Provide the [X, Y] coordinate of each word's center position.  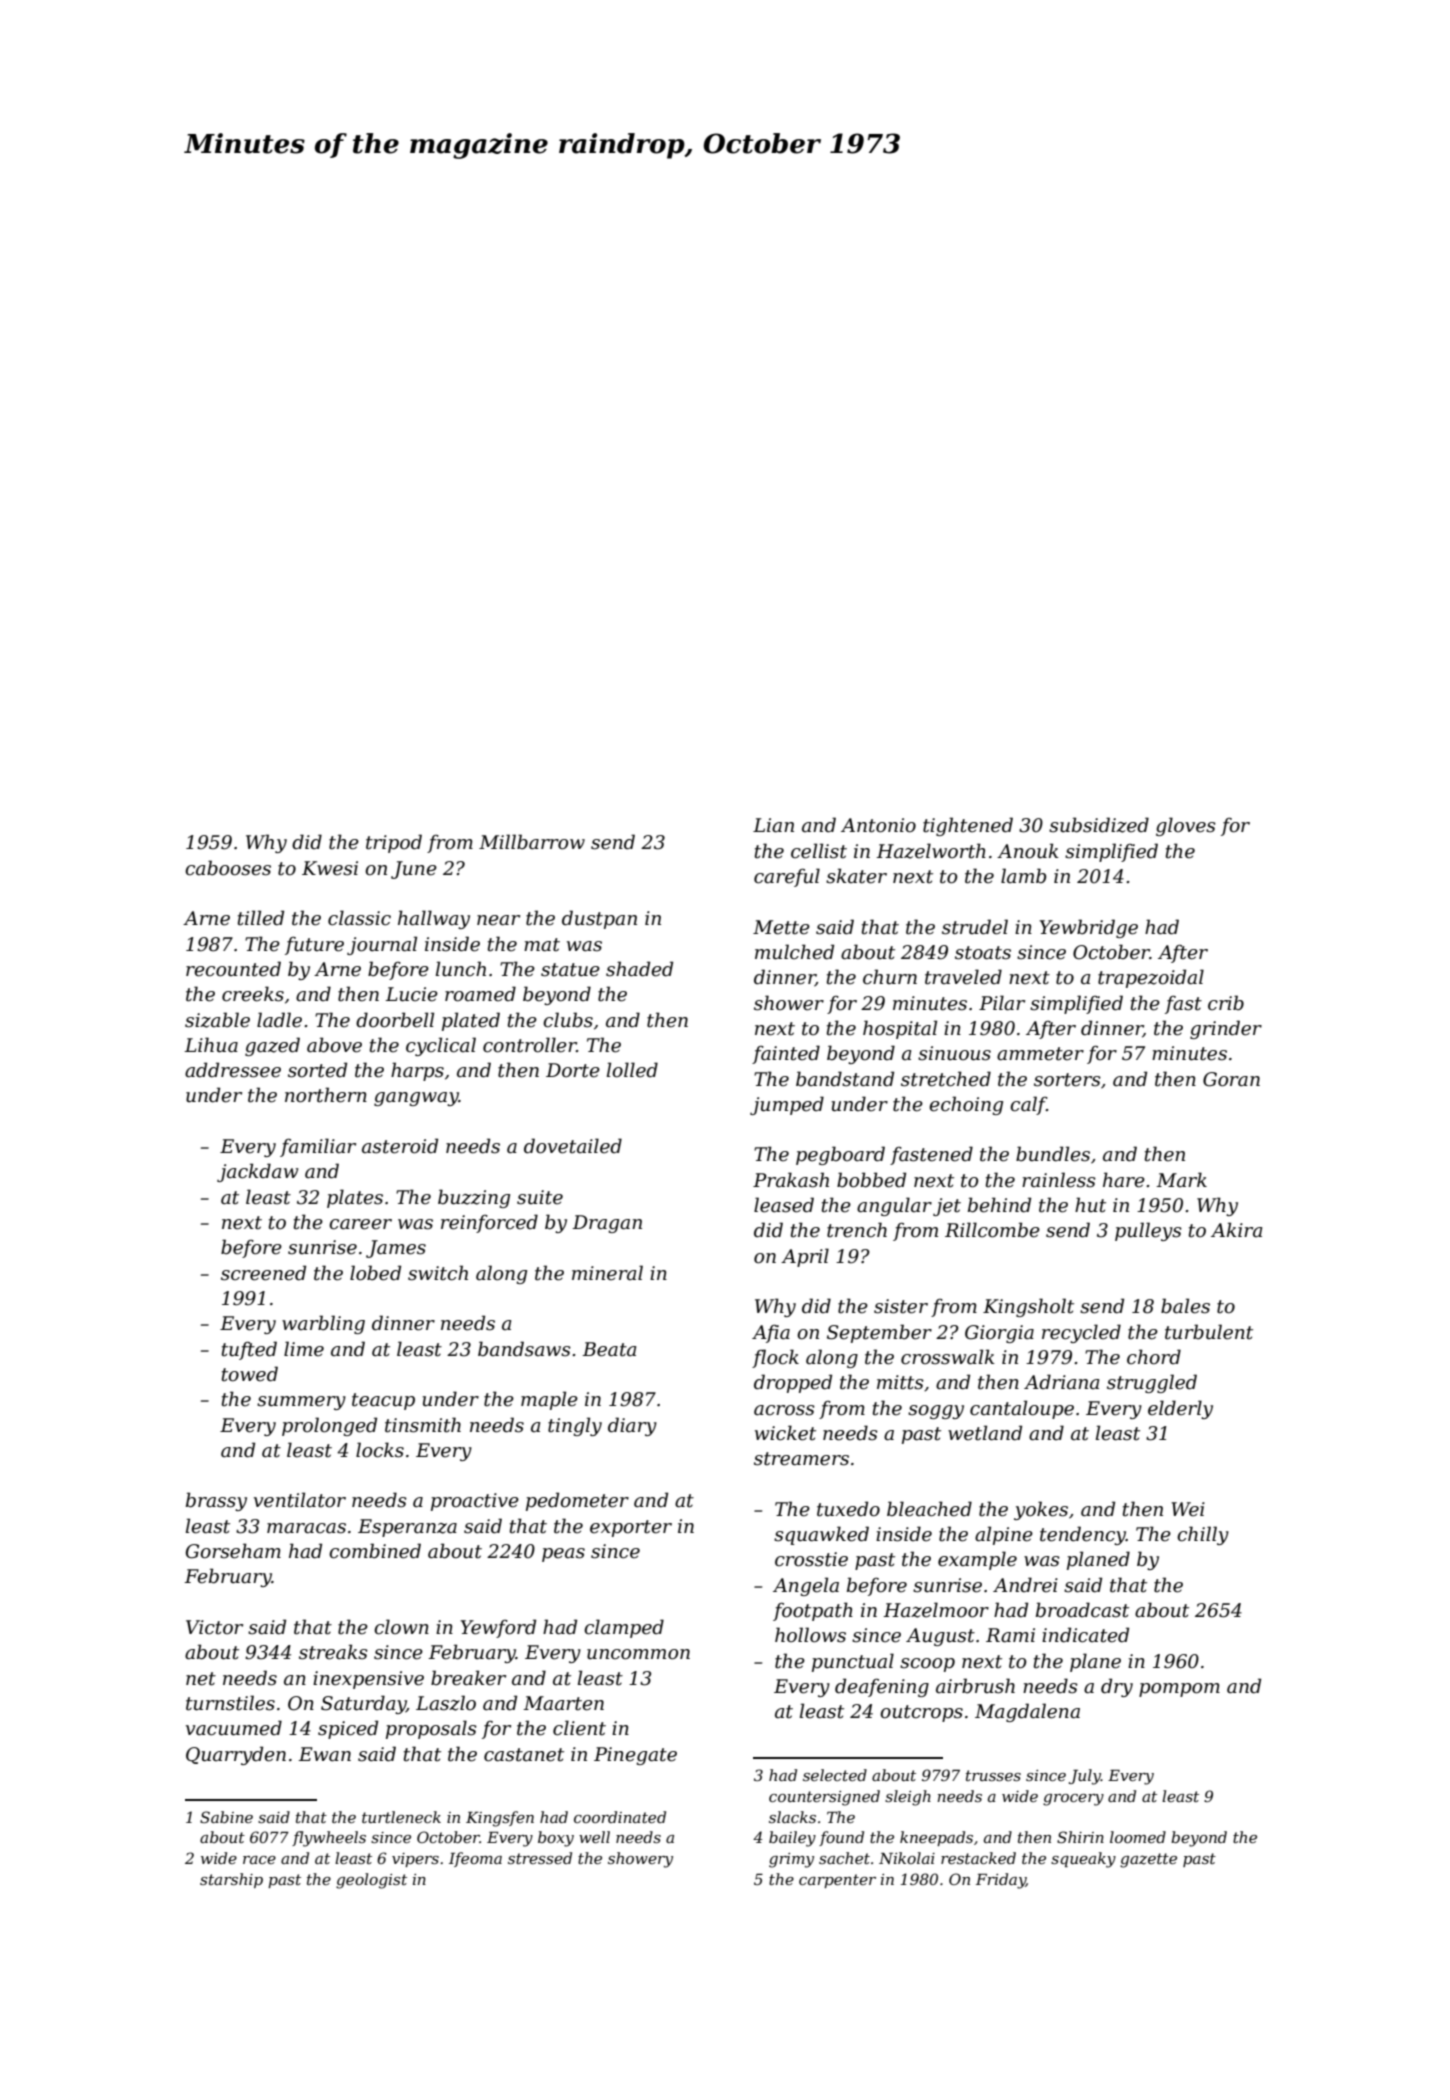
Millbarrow [532, 842]
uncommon [638, 1654]
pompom [1179, 1690]
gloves [1186, 826]
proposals [431, 1729]
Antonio [878, 825]
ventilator [300, 1500]
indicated [1085, 1635]
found [841, 1838]
